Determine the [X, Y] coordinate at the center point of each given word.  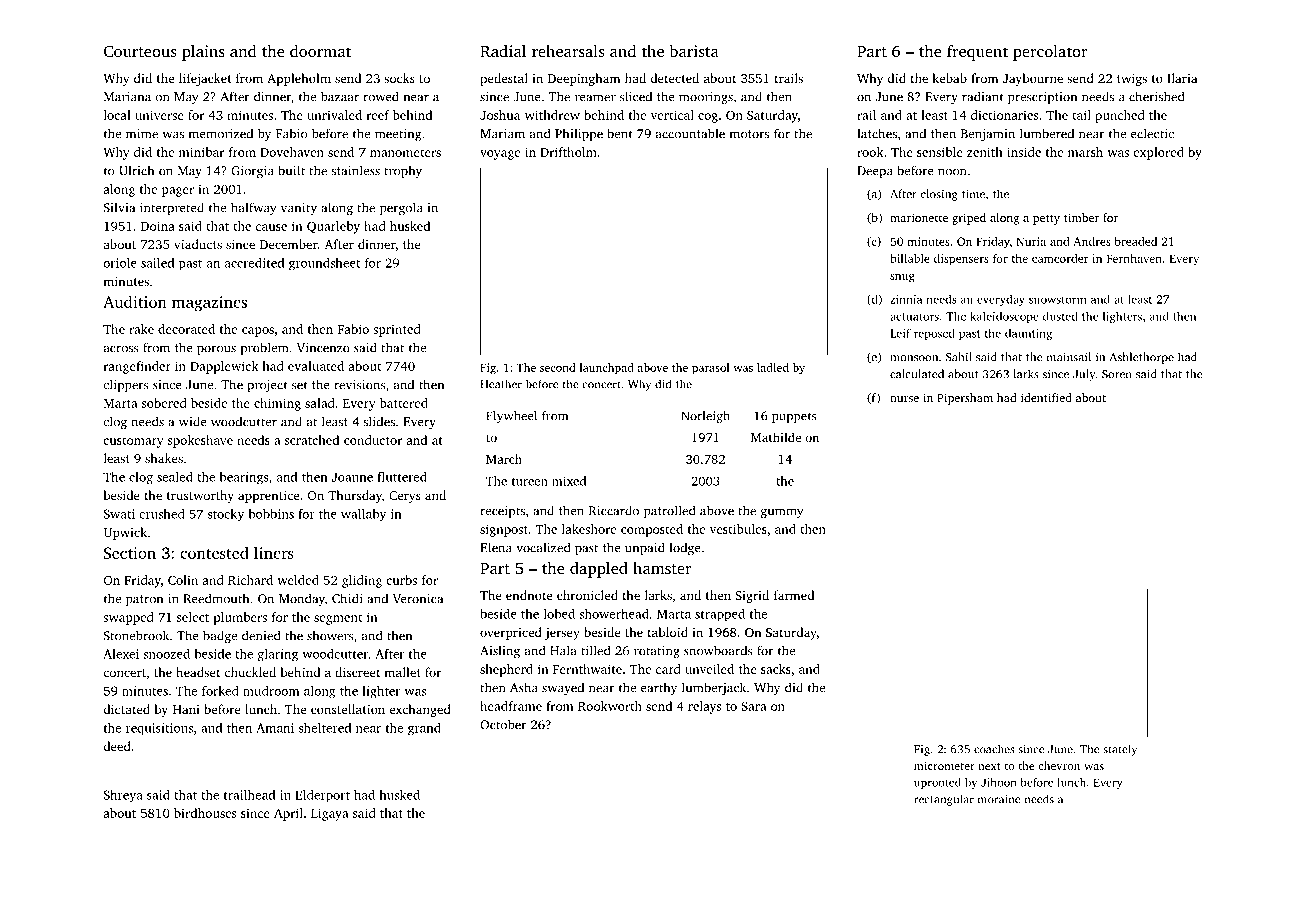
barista [694, 51]
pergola [401, 208]
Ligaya [330, 814]
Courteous [140, 51]
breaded [1135, 241]
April [288, 814]
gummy [782, 513]
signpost [504, 530]
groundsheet [324, 264]
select [193, 617]
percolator [1050, 53]
